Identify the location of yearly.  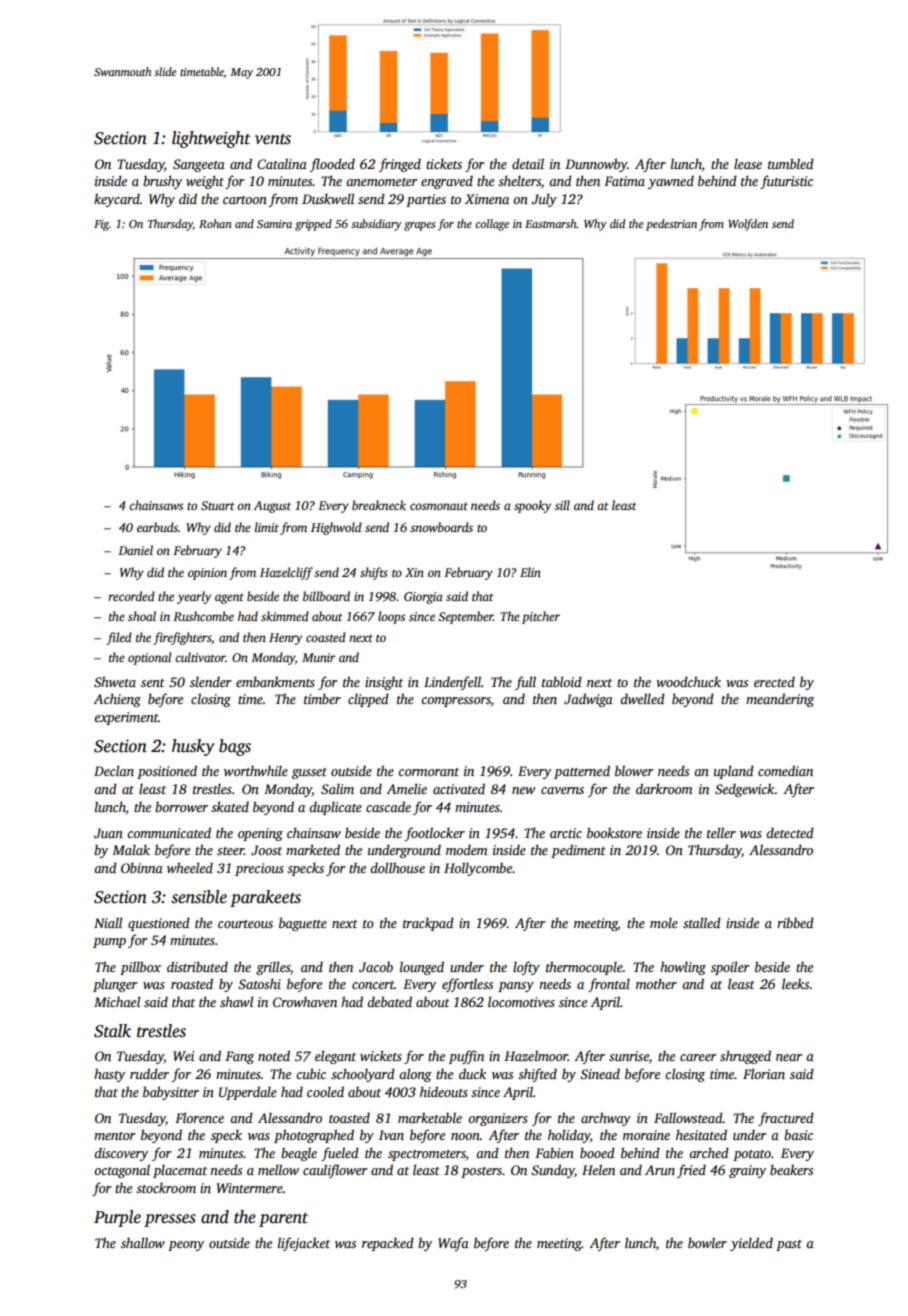
(194, 597).
